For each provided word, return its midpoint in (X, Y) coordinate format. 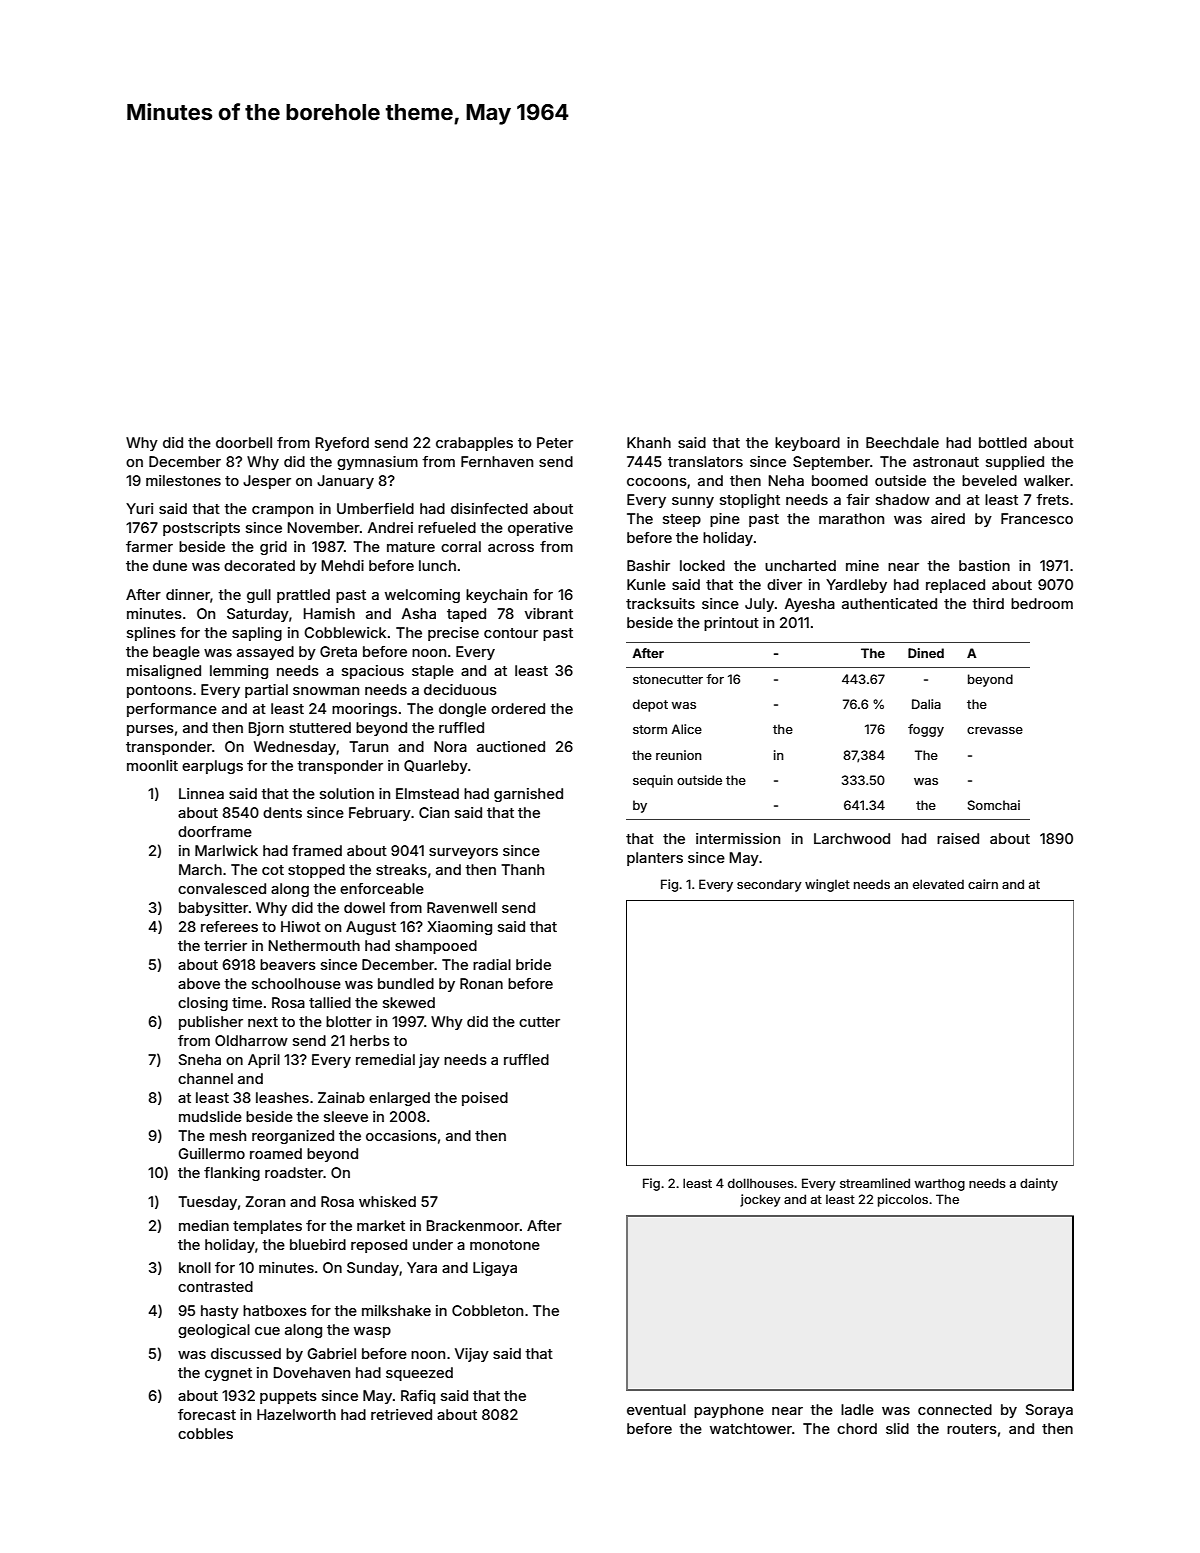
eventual (656, 1409)
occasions (401, 1135)
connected (955, 1409)
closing (203, 1004)
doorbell (244, 442)
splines (151, 634)
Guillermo (211, 1153)
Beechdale (902, 442)
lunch (437, 565)
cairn (983, 884)
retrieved (401, 1414)
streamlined (875, 1183)
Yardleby (856, 586)
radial (492, 964)
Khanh (649, 442)
